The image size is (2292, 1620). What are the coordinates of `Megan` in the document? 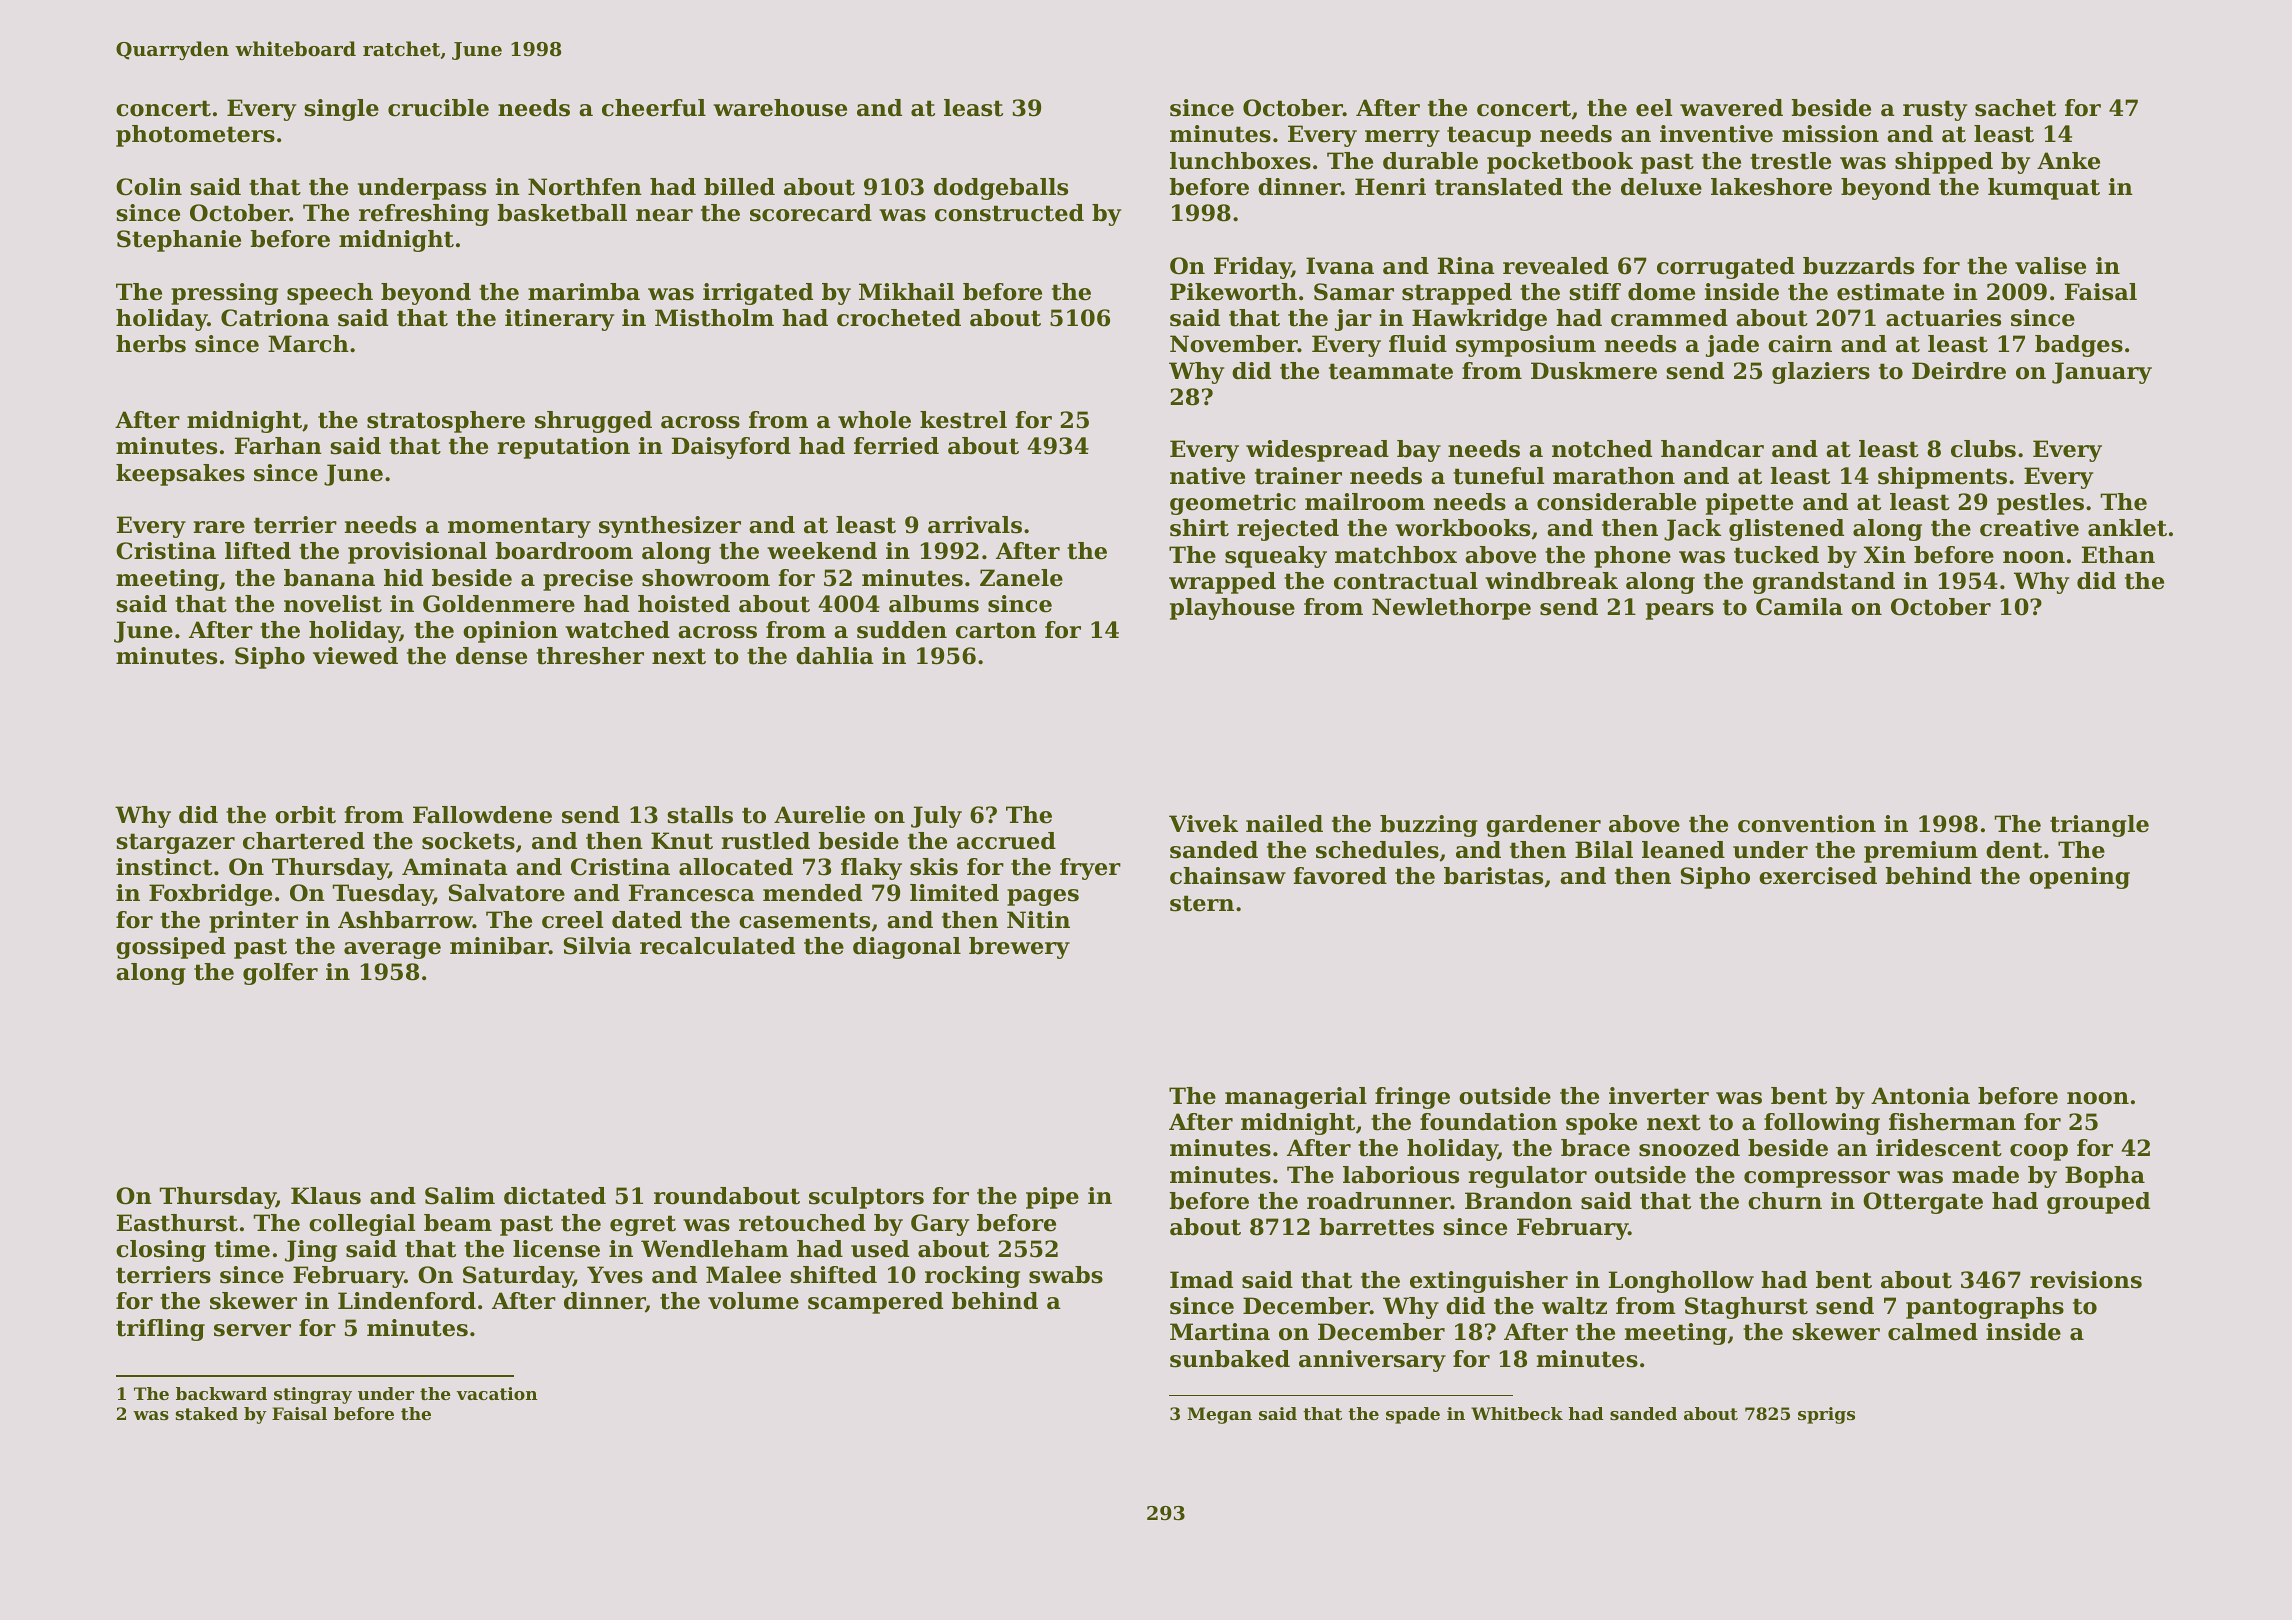 It's located at (1219, 1415).
